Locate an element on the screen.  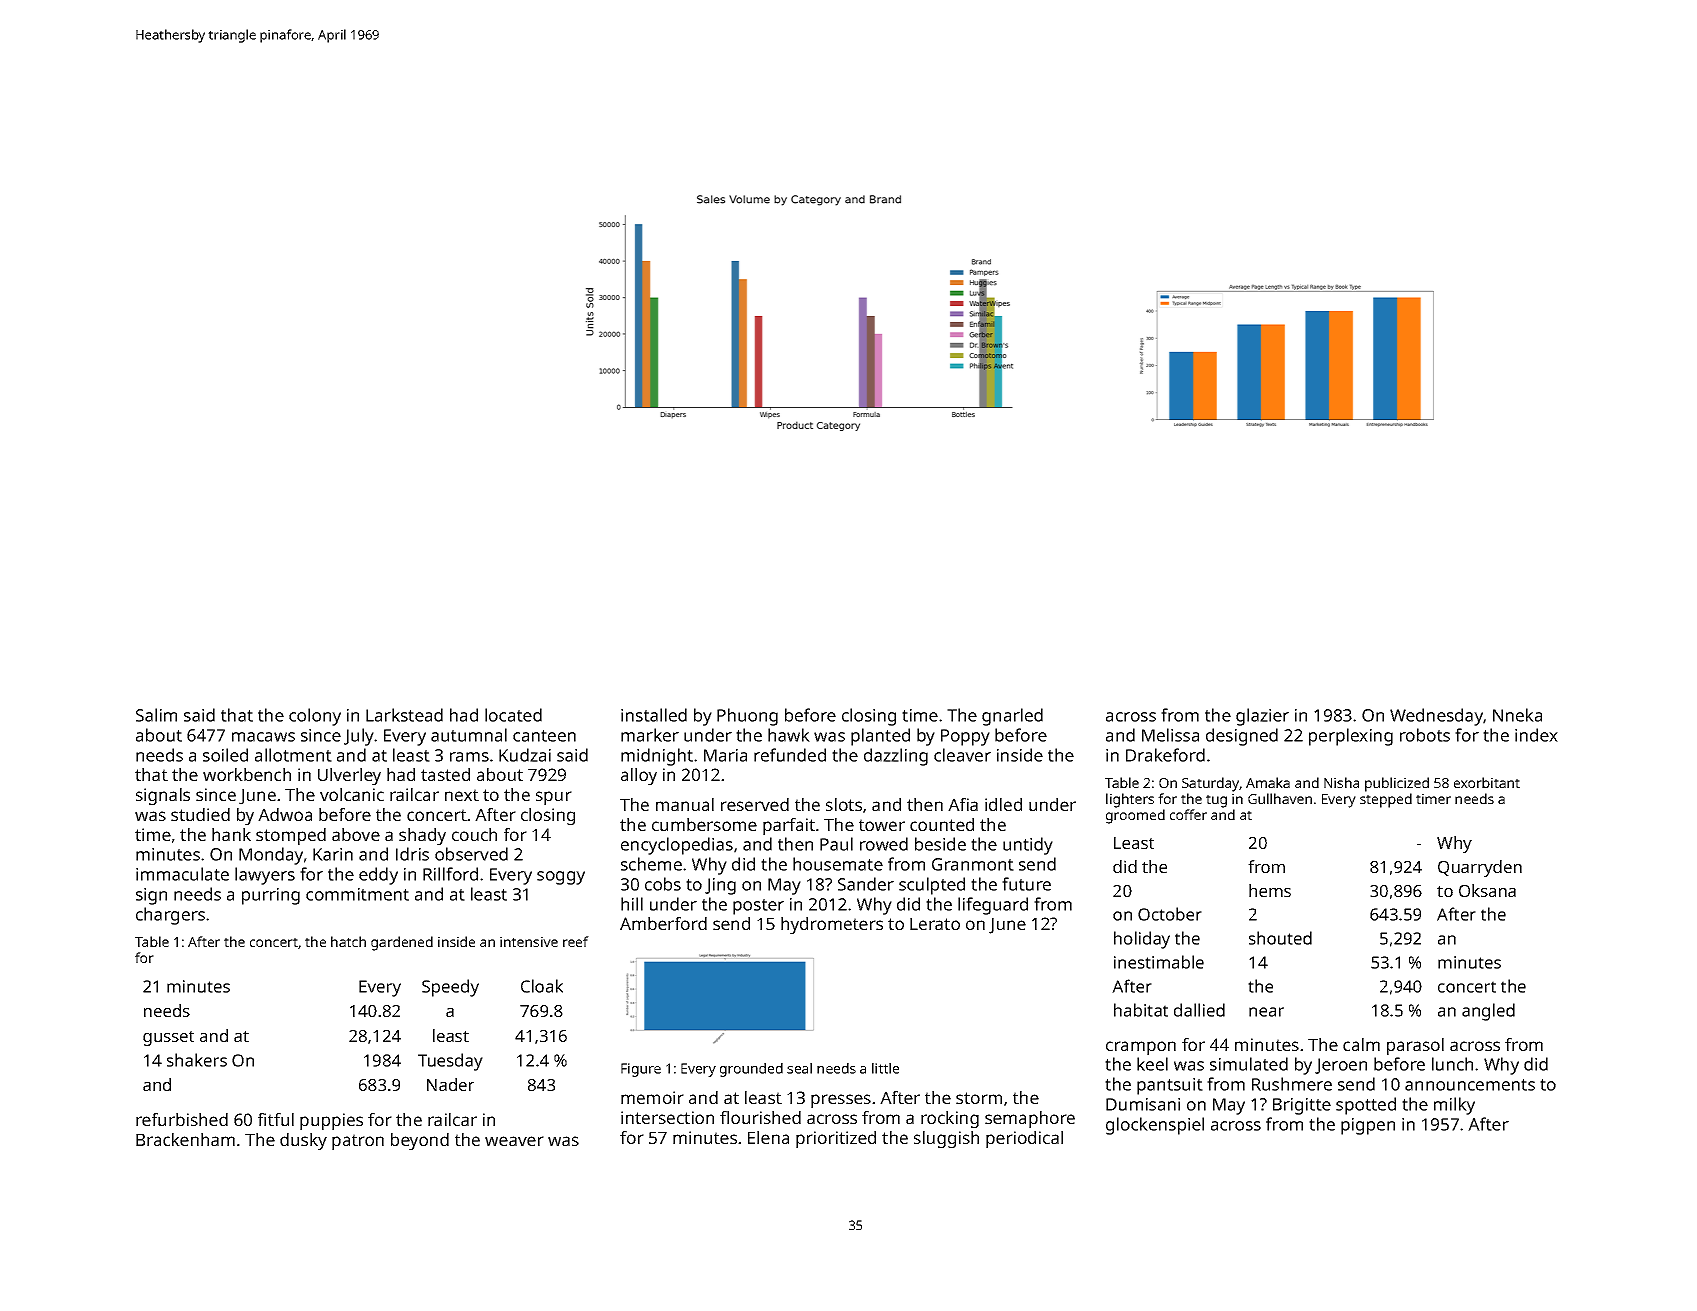
inestimable is located at coordinates (1159, 962).
